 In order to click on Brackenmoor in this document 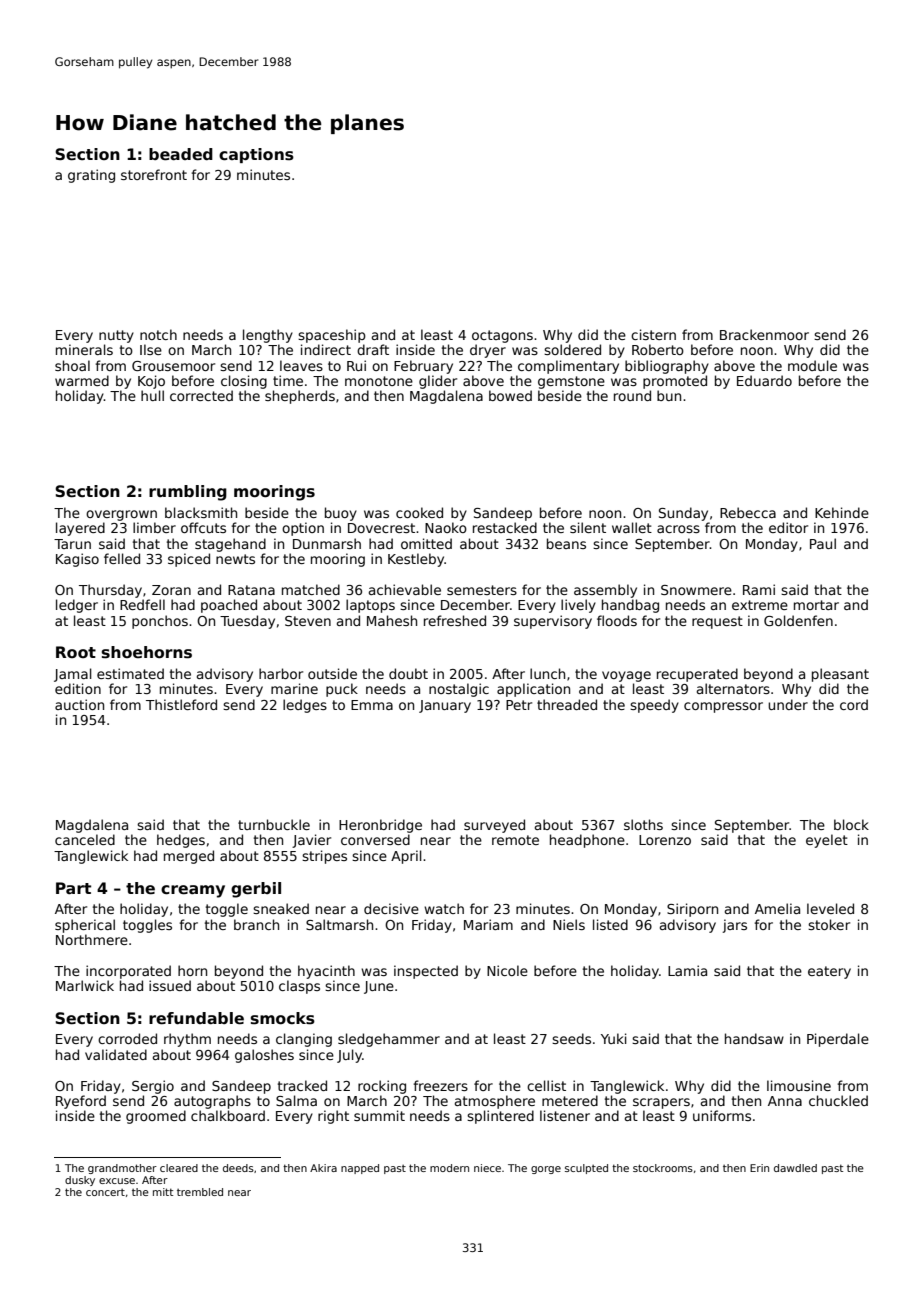, I will do `click(764, 334)`.
